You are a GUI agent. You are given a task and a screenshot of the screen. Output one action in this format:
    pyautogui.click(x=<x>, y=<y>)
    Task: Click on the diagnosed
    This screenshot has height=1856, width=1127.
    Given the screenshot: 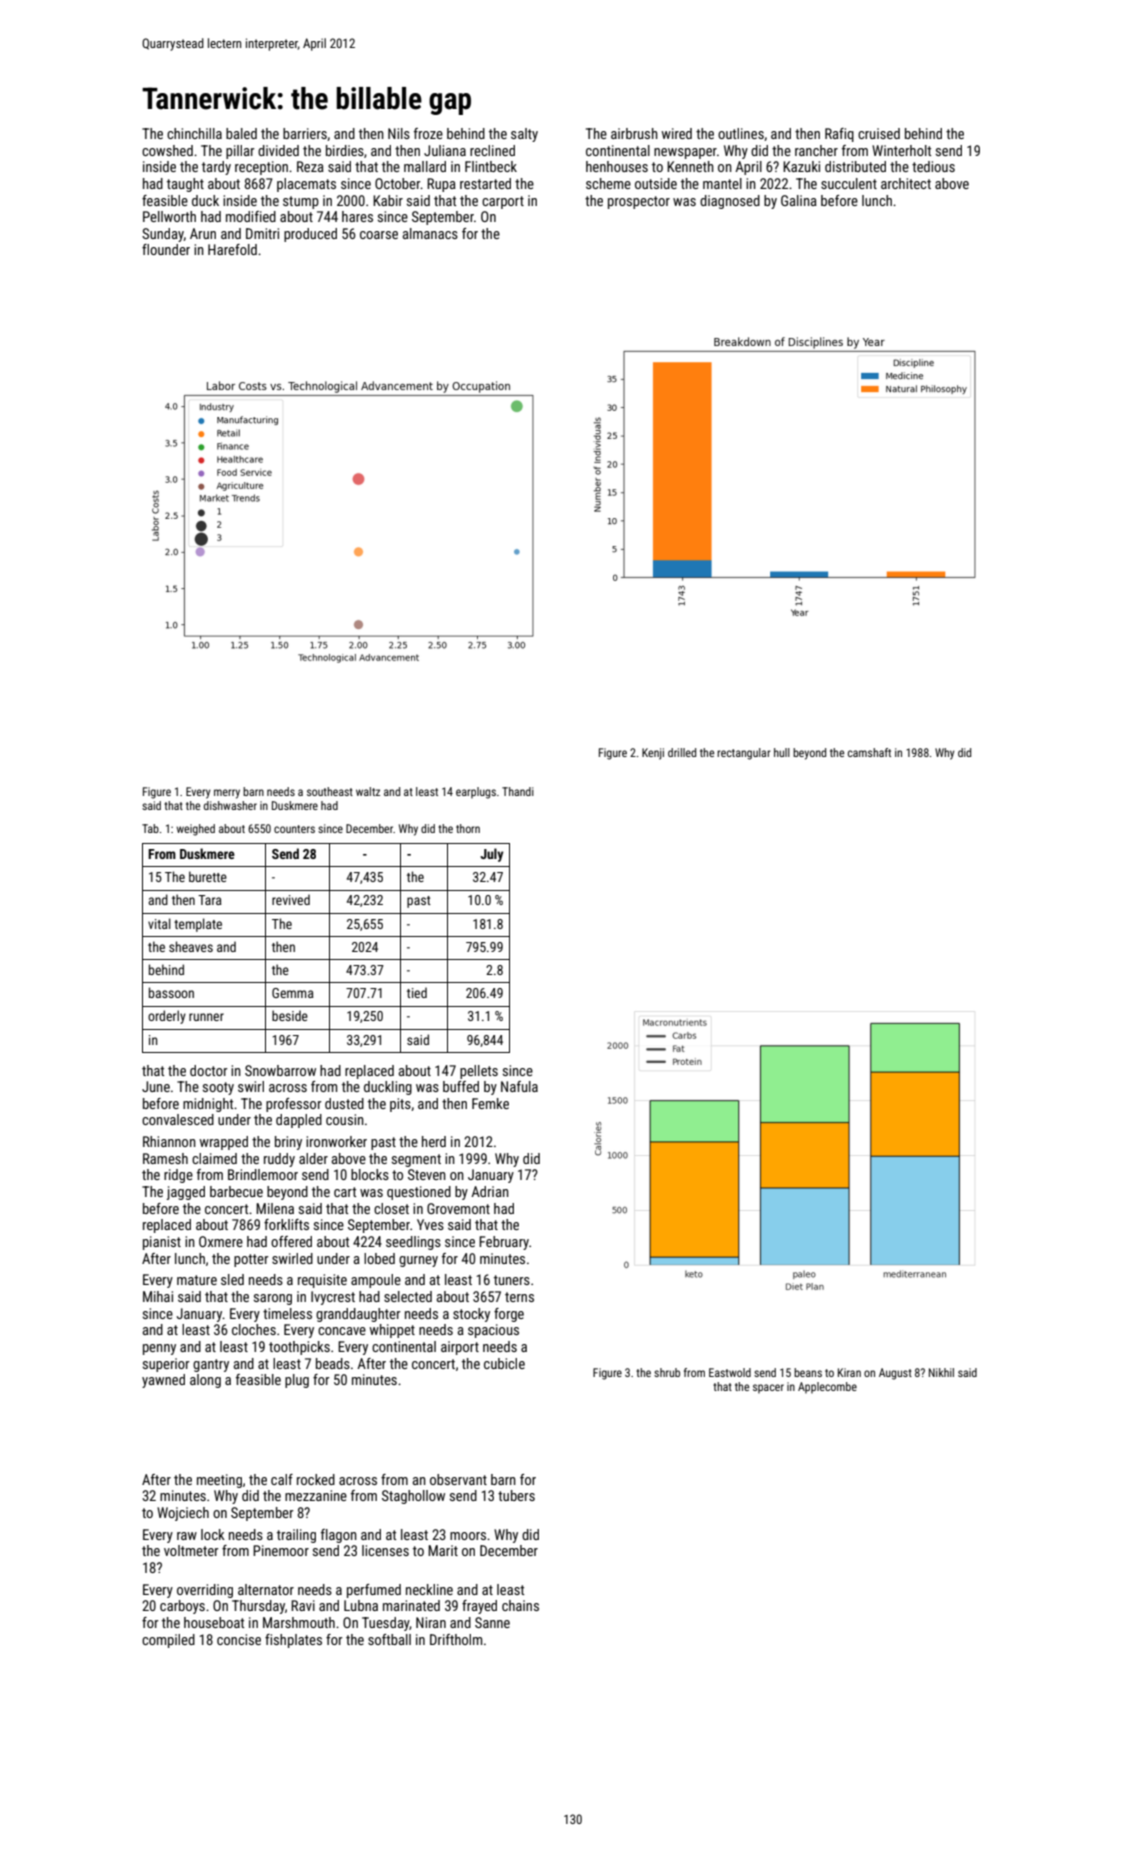 What is the action you would take?
    pyautogui.click(x=730, y=202)
